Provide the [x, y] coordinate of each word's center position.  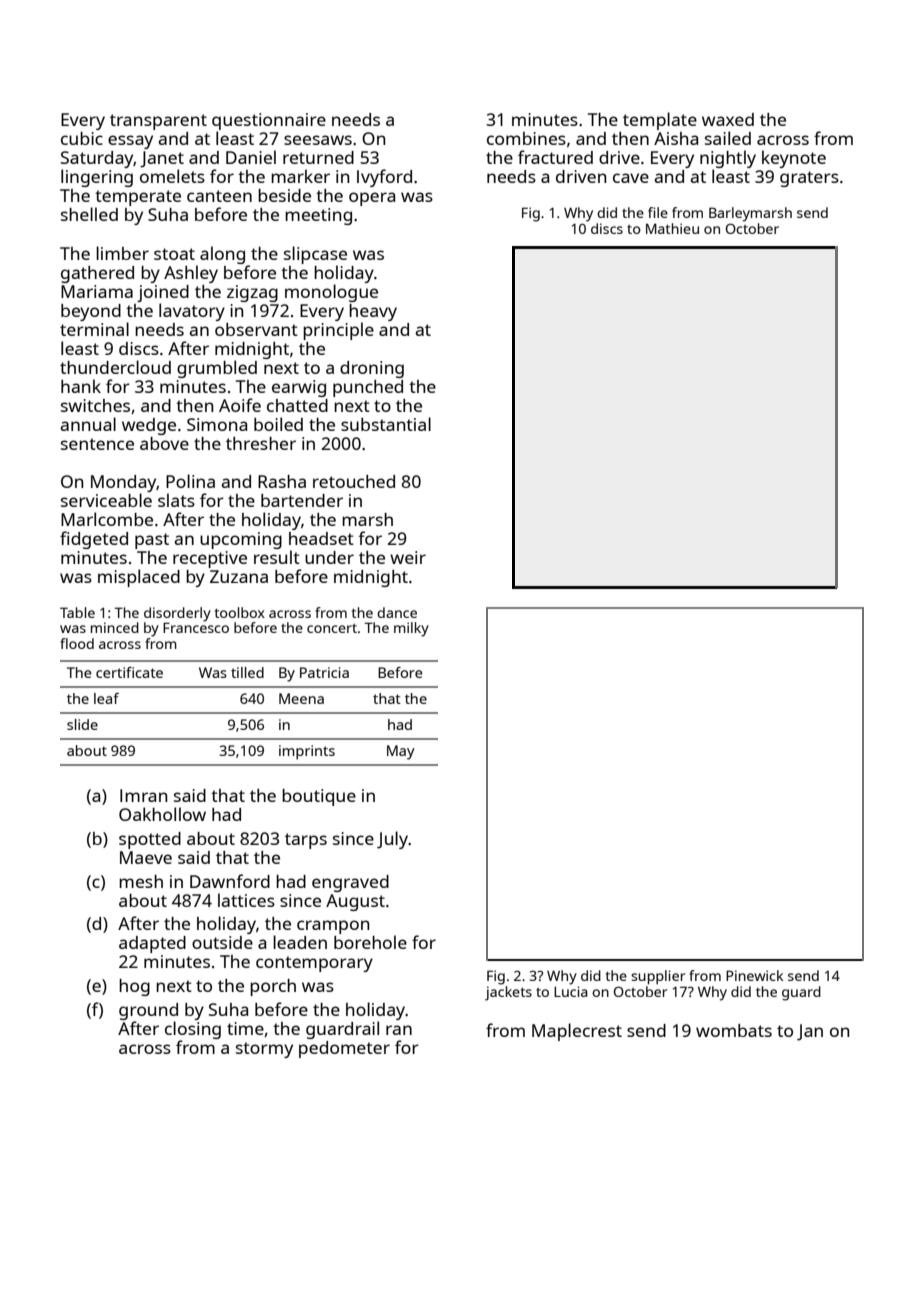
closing [193, 1030]
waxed [728, 119]
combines [526, 138]
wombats [734, 1030]
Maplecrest [577, 1032]
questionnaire [269, 121]
